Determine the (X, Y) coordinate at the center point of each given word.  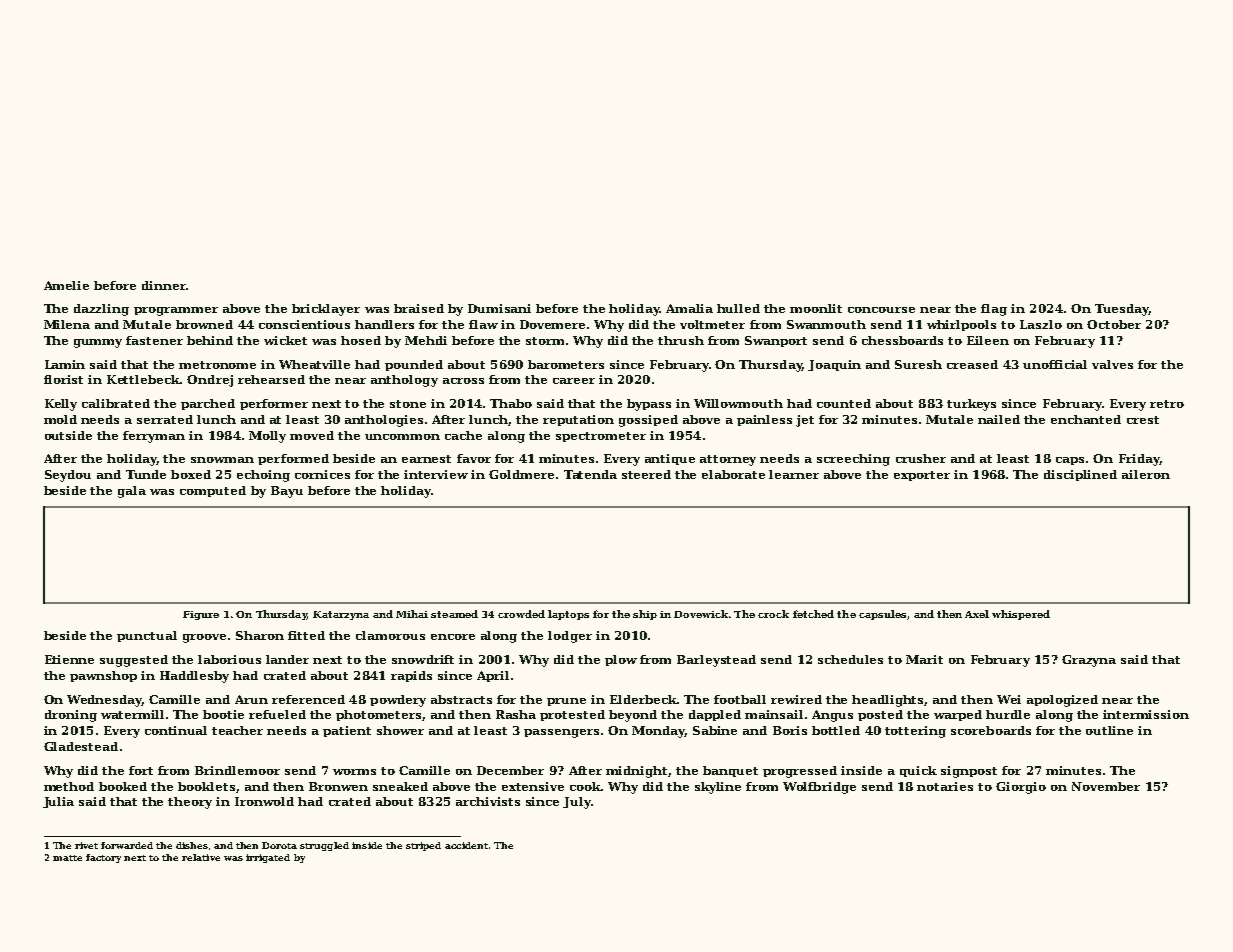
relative (201, 857)
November (1106, 786)
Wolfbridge (819, 788)
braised (419, 308)
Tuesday (1122, 310)
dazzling (101, 310)
